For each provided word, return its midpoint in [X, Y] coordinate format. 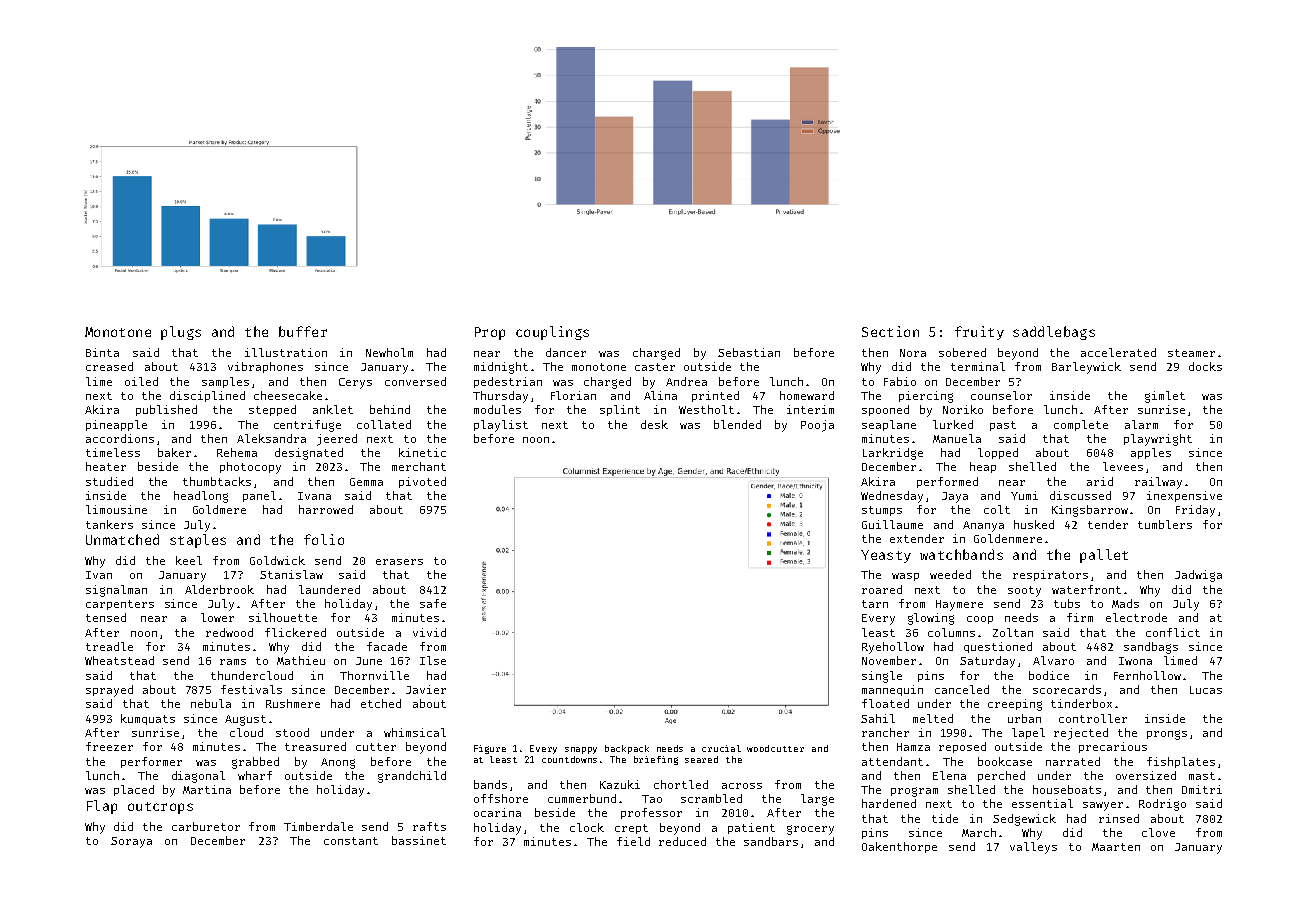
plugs [181, 333]
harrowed [326, 509]
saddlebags [1054, 333]
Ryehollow [893, 648]
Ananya [983, 526]
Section [890, 331]
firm [1080, 617]
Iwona [1135, 661]
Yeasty [886, 556]
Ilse [433, 660]
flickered [295, 632]
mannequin [892, 690]
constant [351, 841]
